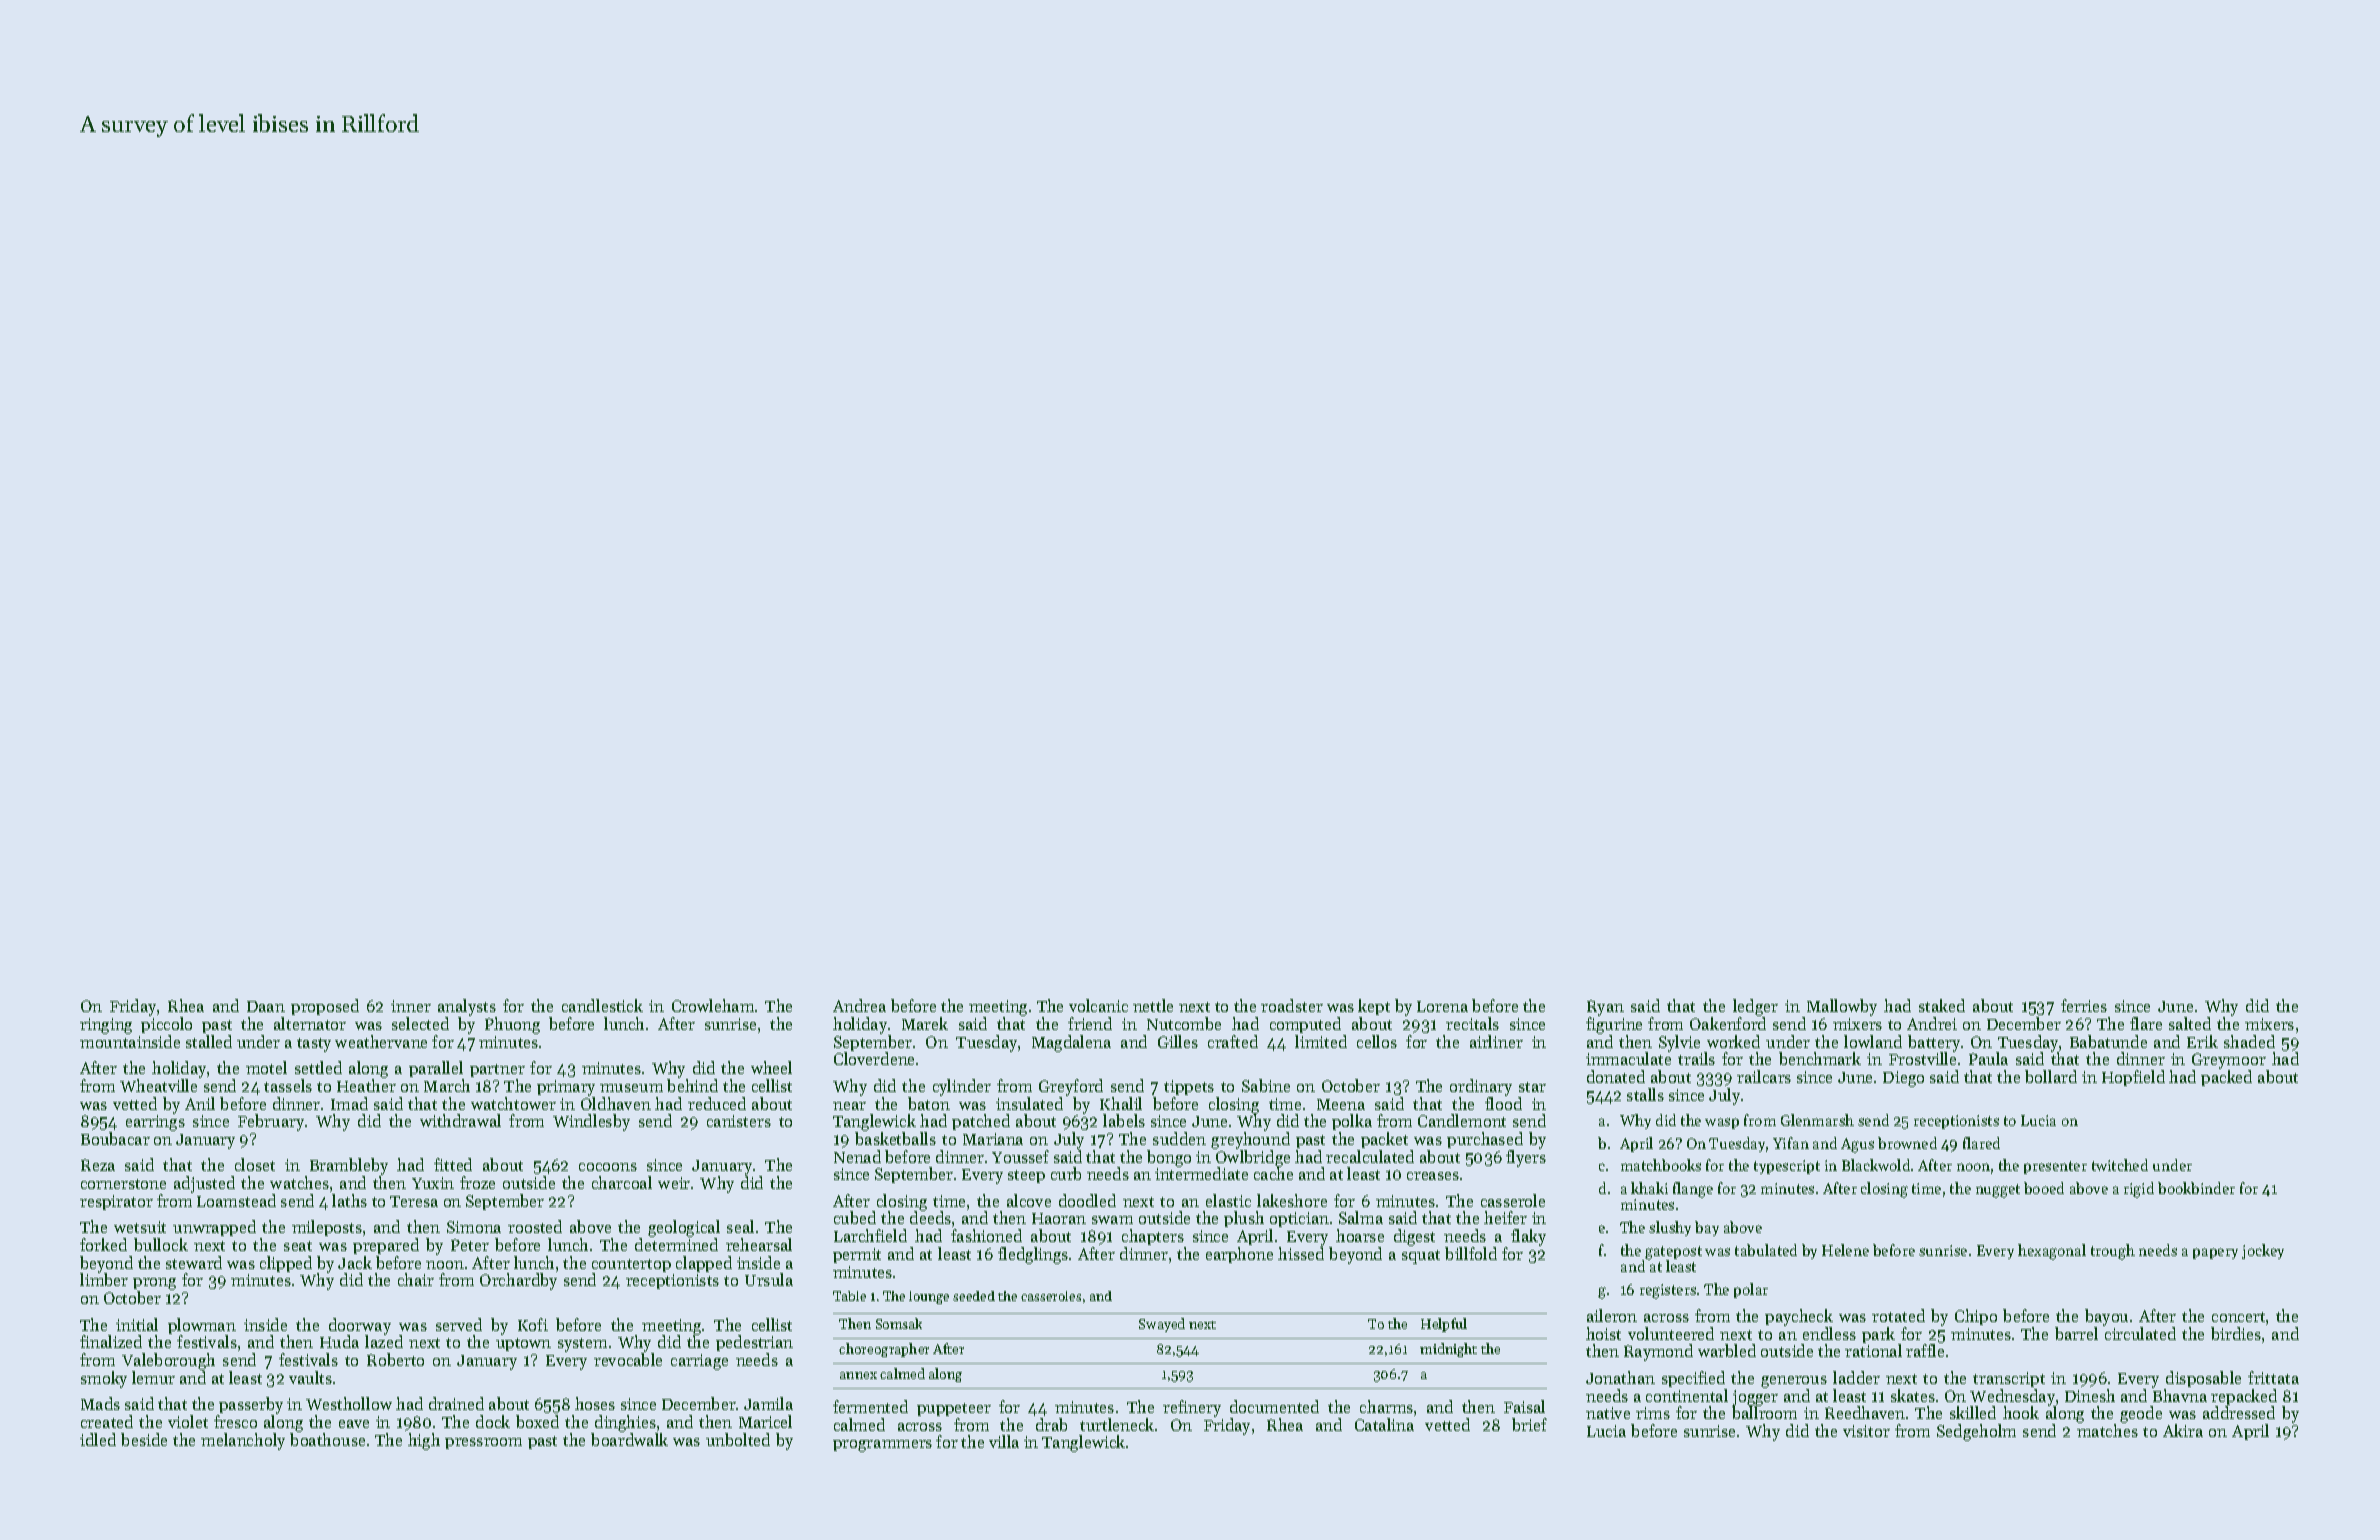 This screenshot has width=2380, height=1540. What do you see at coordinates (420, 1023) in the screenshot?
I see `selected` at bounding box center [420, 1023].
